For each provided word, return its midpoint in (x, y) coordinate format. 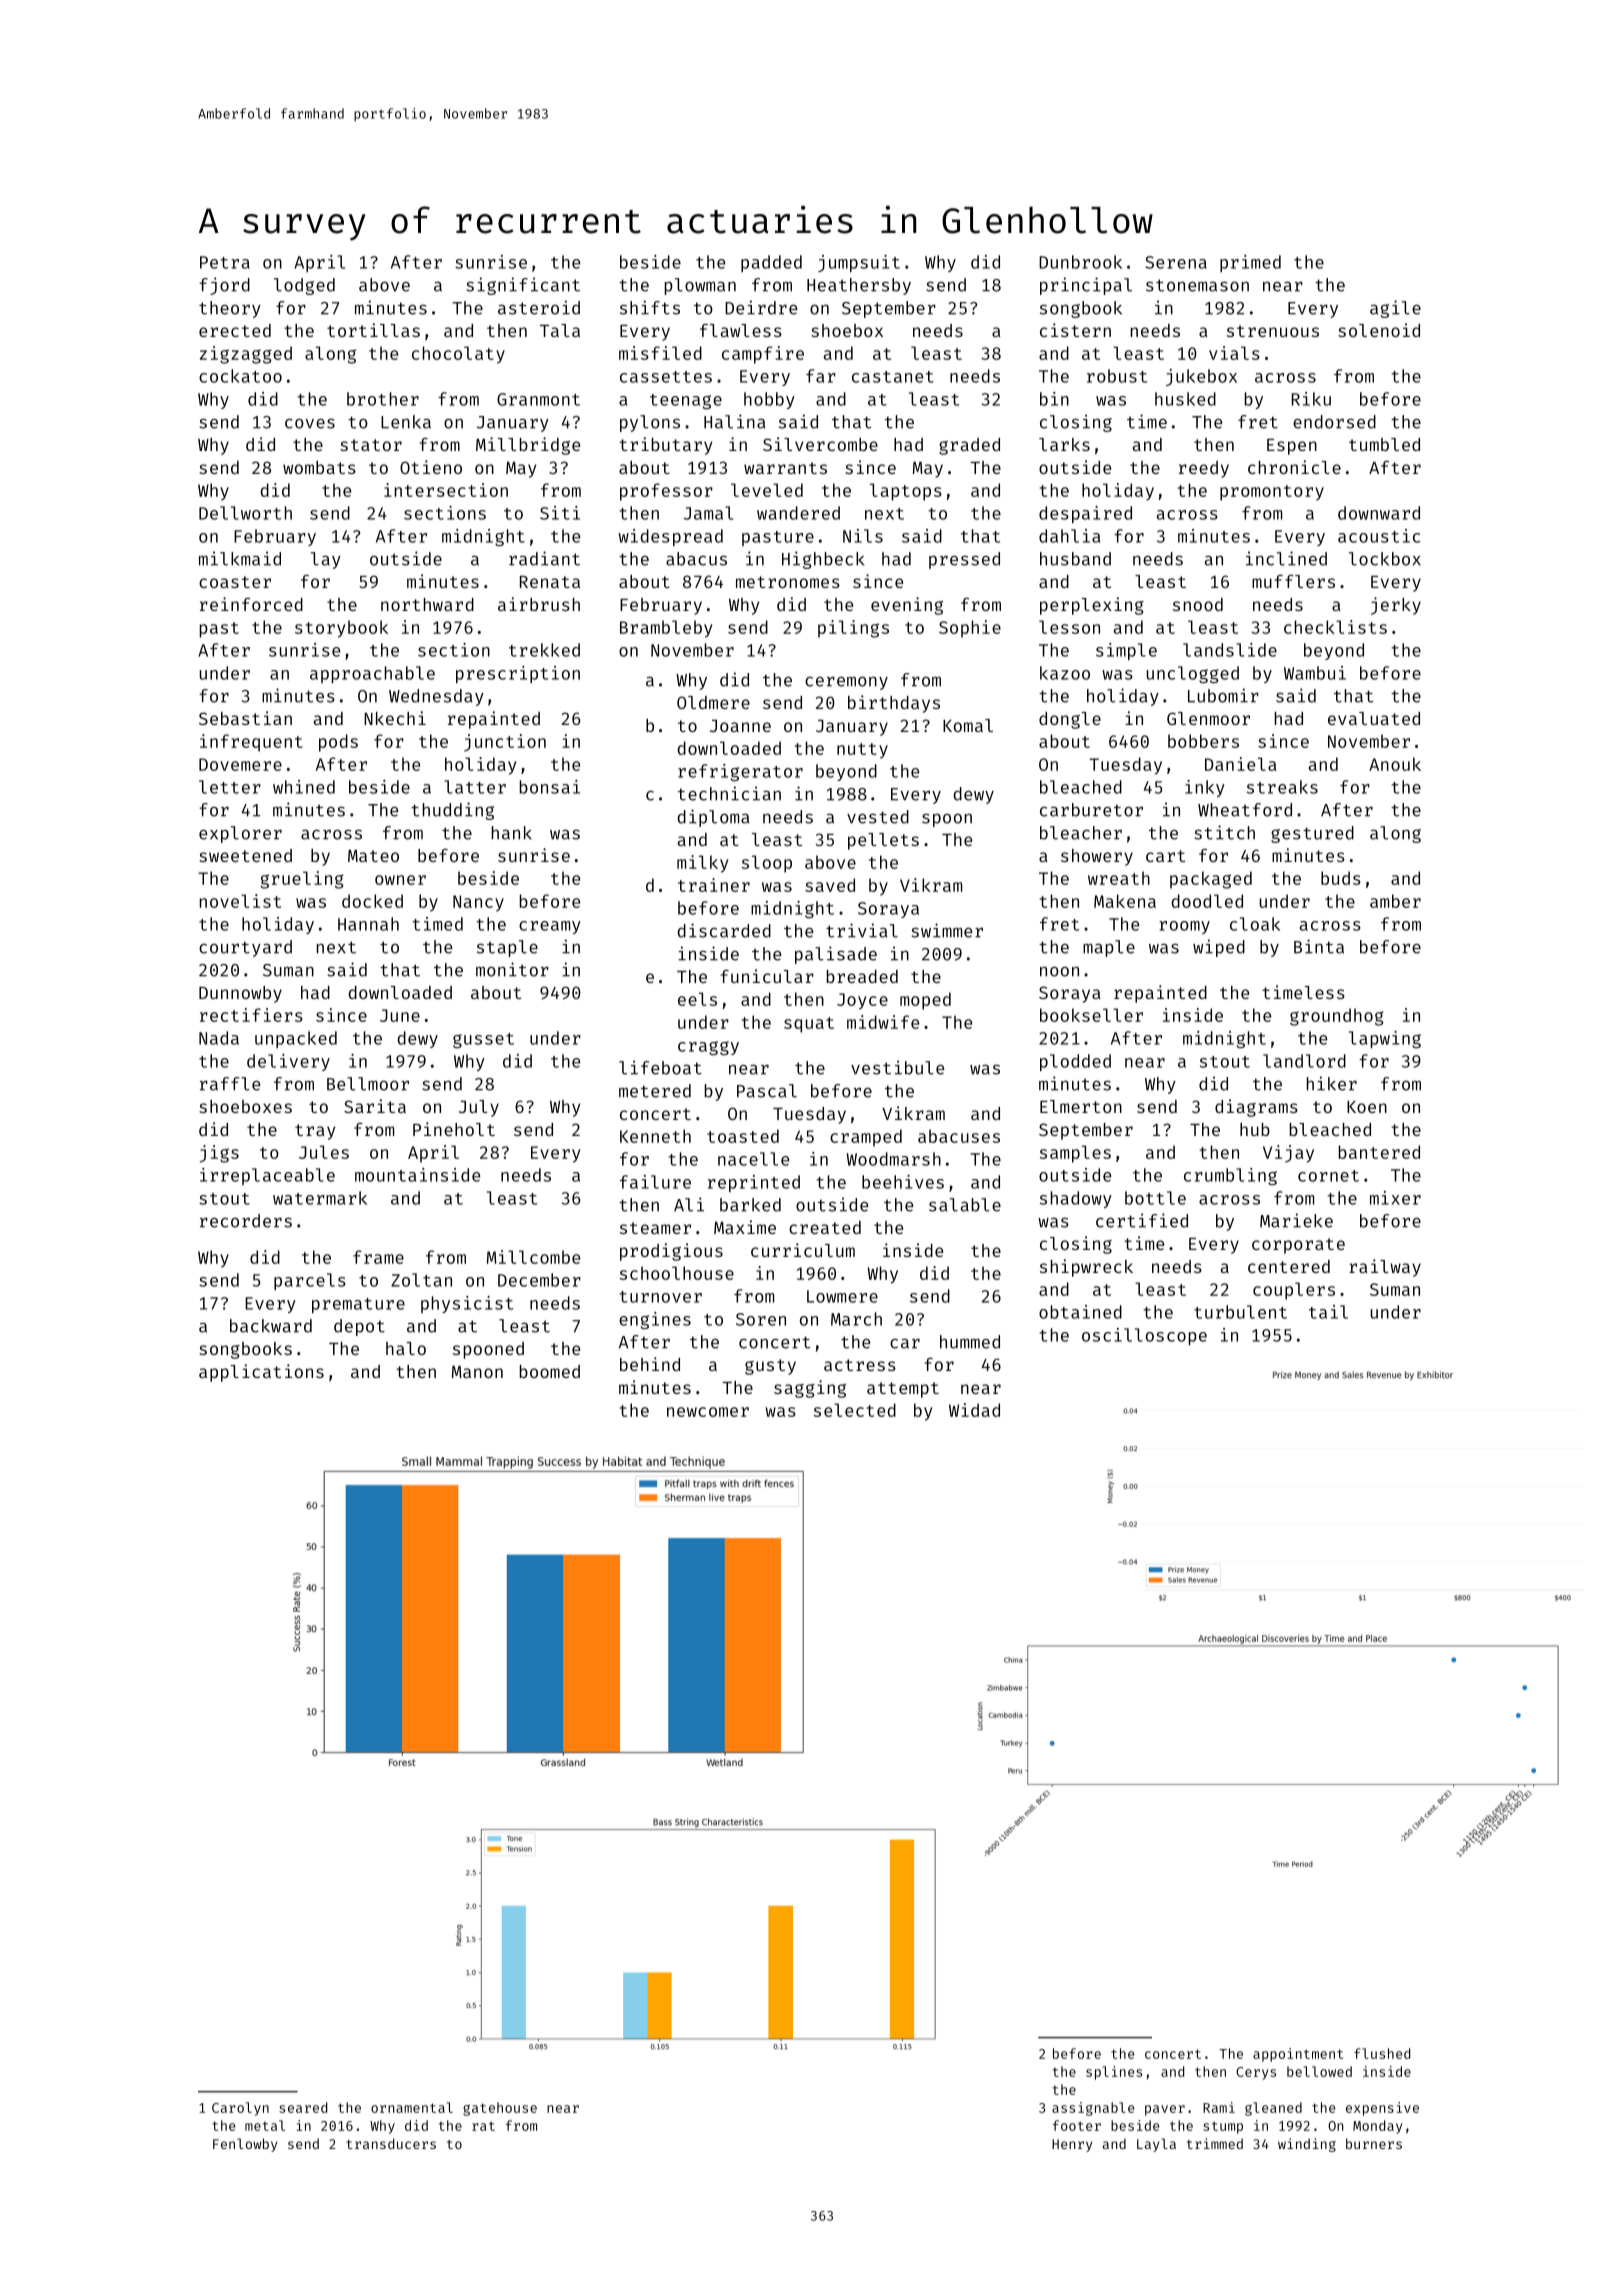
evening (907, 606)
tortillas (373, 330)
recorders (246, 1221)
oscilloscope (1144, 1336)
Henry (1072, 2145)
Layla (1156, 2145)
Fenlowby (245, 2145)
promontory (1272, 493)
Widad (974, 1410)
